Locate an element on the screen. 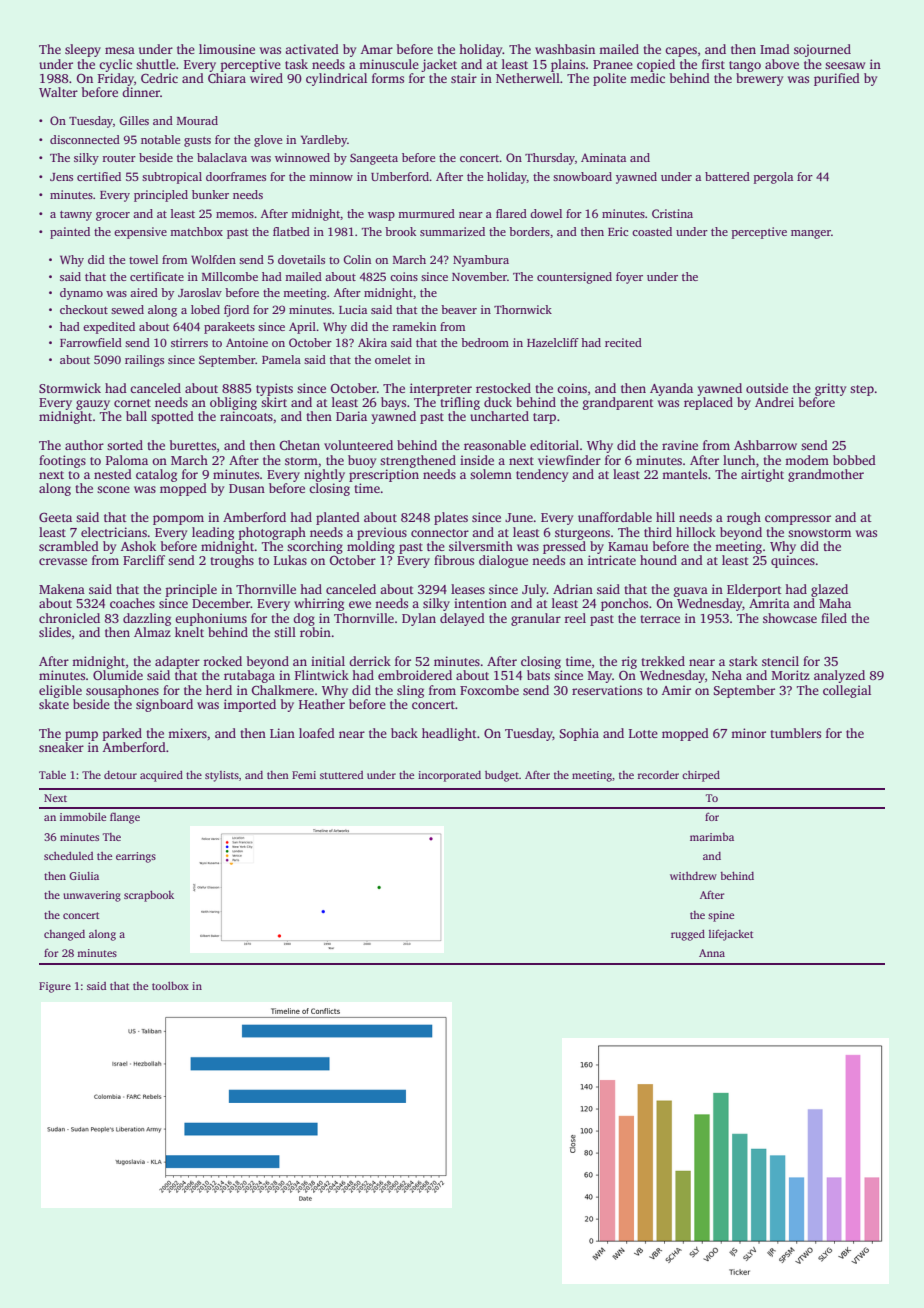 This screenshot has height=1308, width=924. Imad is located at coordinates (775, 49).
